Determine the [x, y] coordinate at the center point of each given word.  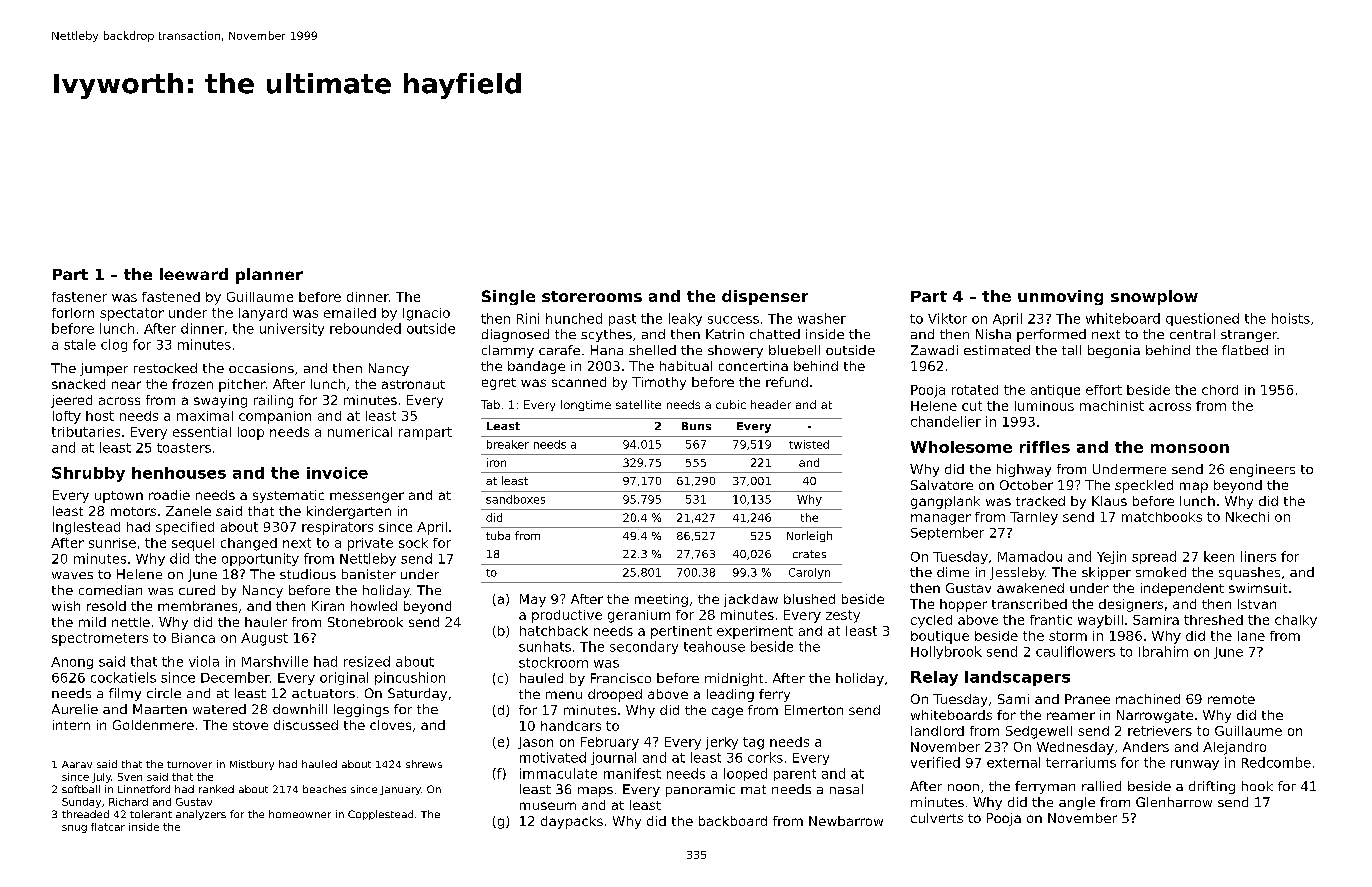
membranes [197, 606]
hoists [1291, 318]
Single [508, 297]
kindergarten [349, 512]
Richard [128, 802]
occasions [261, 368]
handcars [571, 726]
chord [1220, 390]
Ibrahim [1163, 651]
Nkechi [1247, 517]
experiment [755, 632]
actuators [323, 693]
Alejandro [1234, 748]
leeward [194, 274]
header [771, 404]
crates [809, 554]
